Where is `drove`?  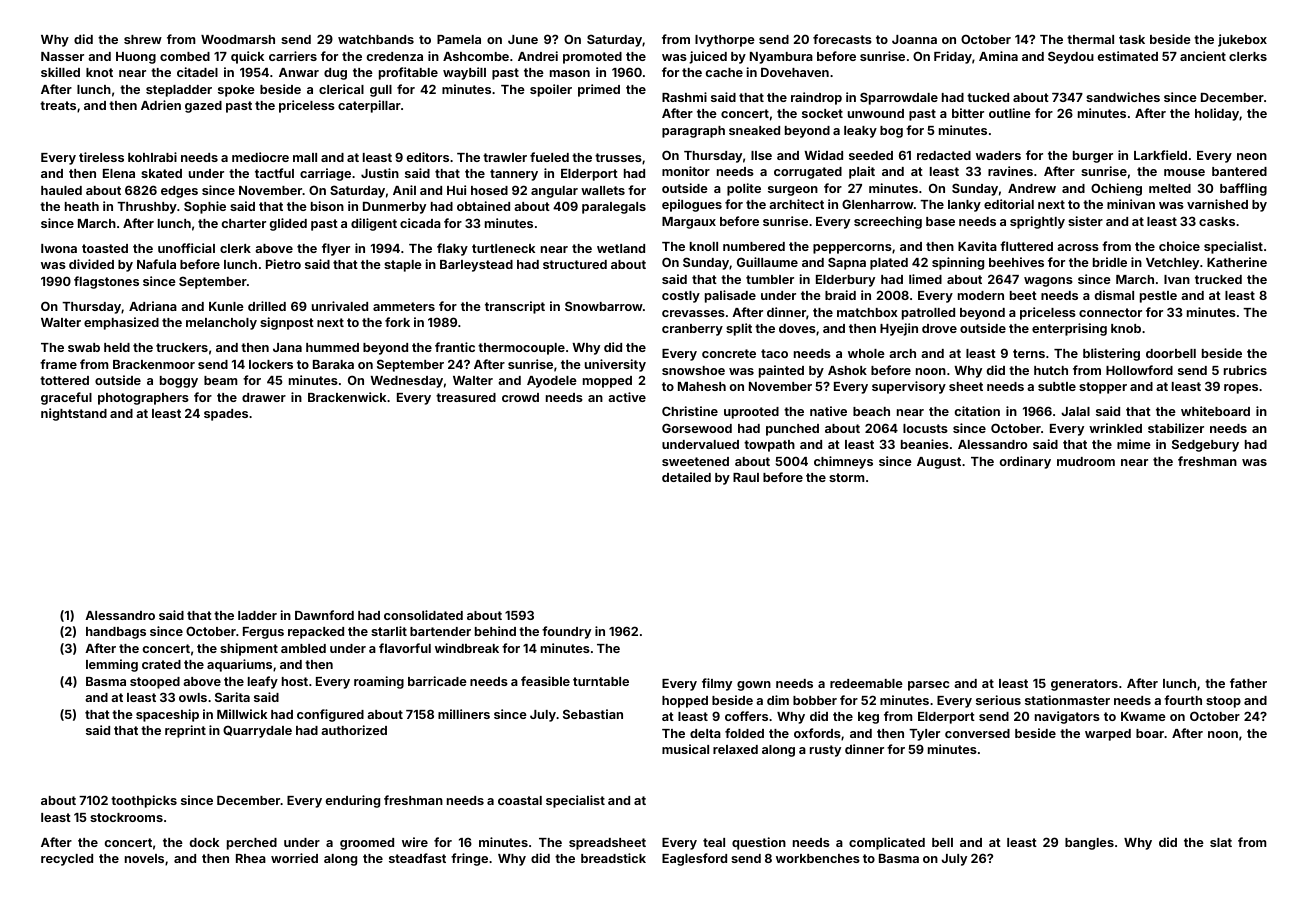 drove is located at coordinates (939, 328).
